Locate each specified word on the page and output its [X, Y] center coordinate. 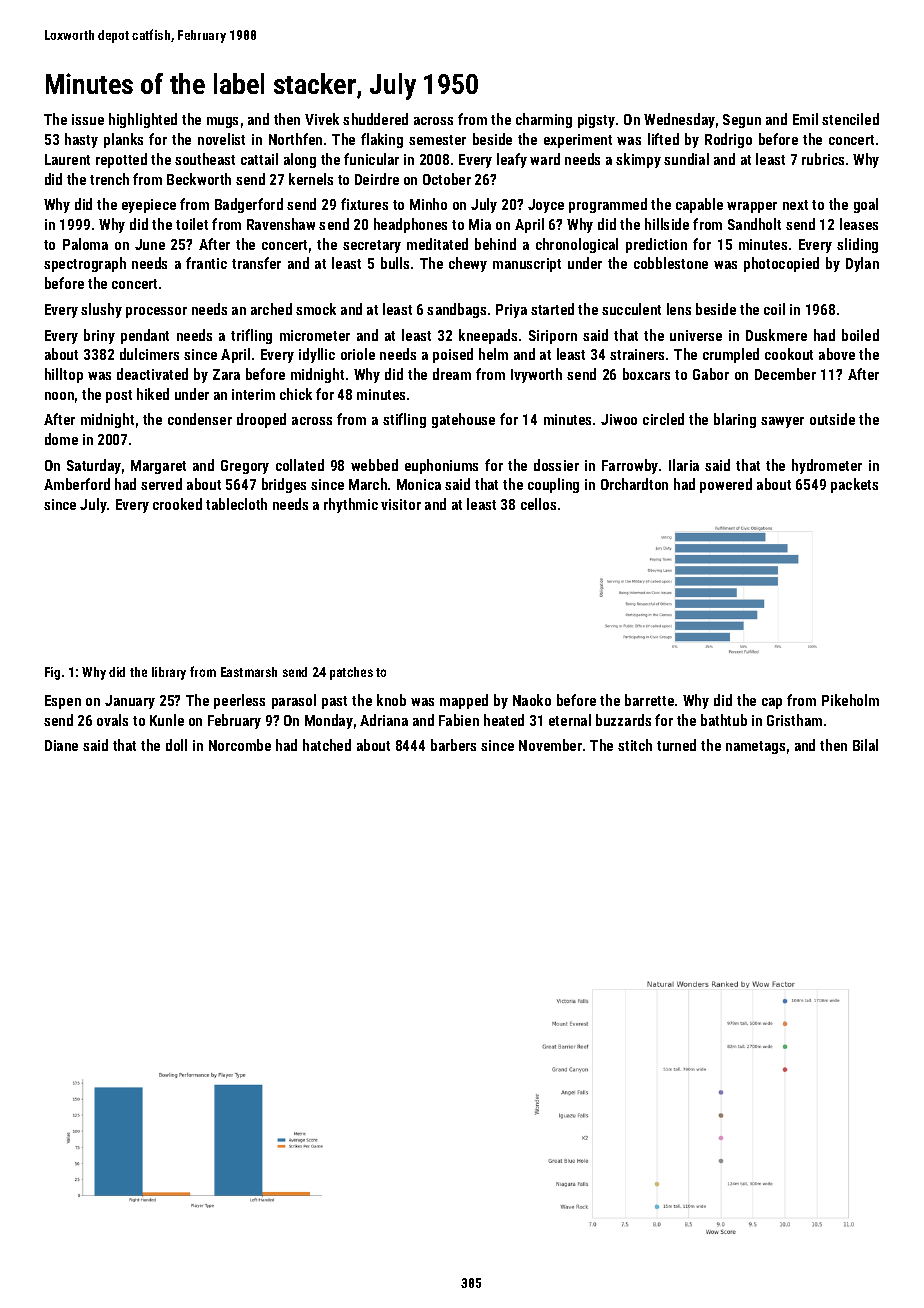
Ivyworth [536, 375]
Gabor [711, 374]
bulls [395, 263]
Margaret [158, 467]
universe [696, 335]
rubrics [823, 159]
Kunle [167, 720]
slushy [101, 310]
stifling [404, 420]
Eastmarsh [249, 672]
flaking [382, 140]
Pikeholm [850, 700]
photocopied [781, 264]
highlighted [143, 120]
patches [351, 673]
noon [59, 396]
